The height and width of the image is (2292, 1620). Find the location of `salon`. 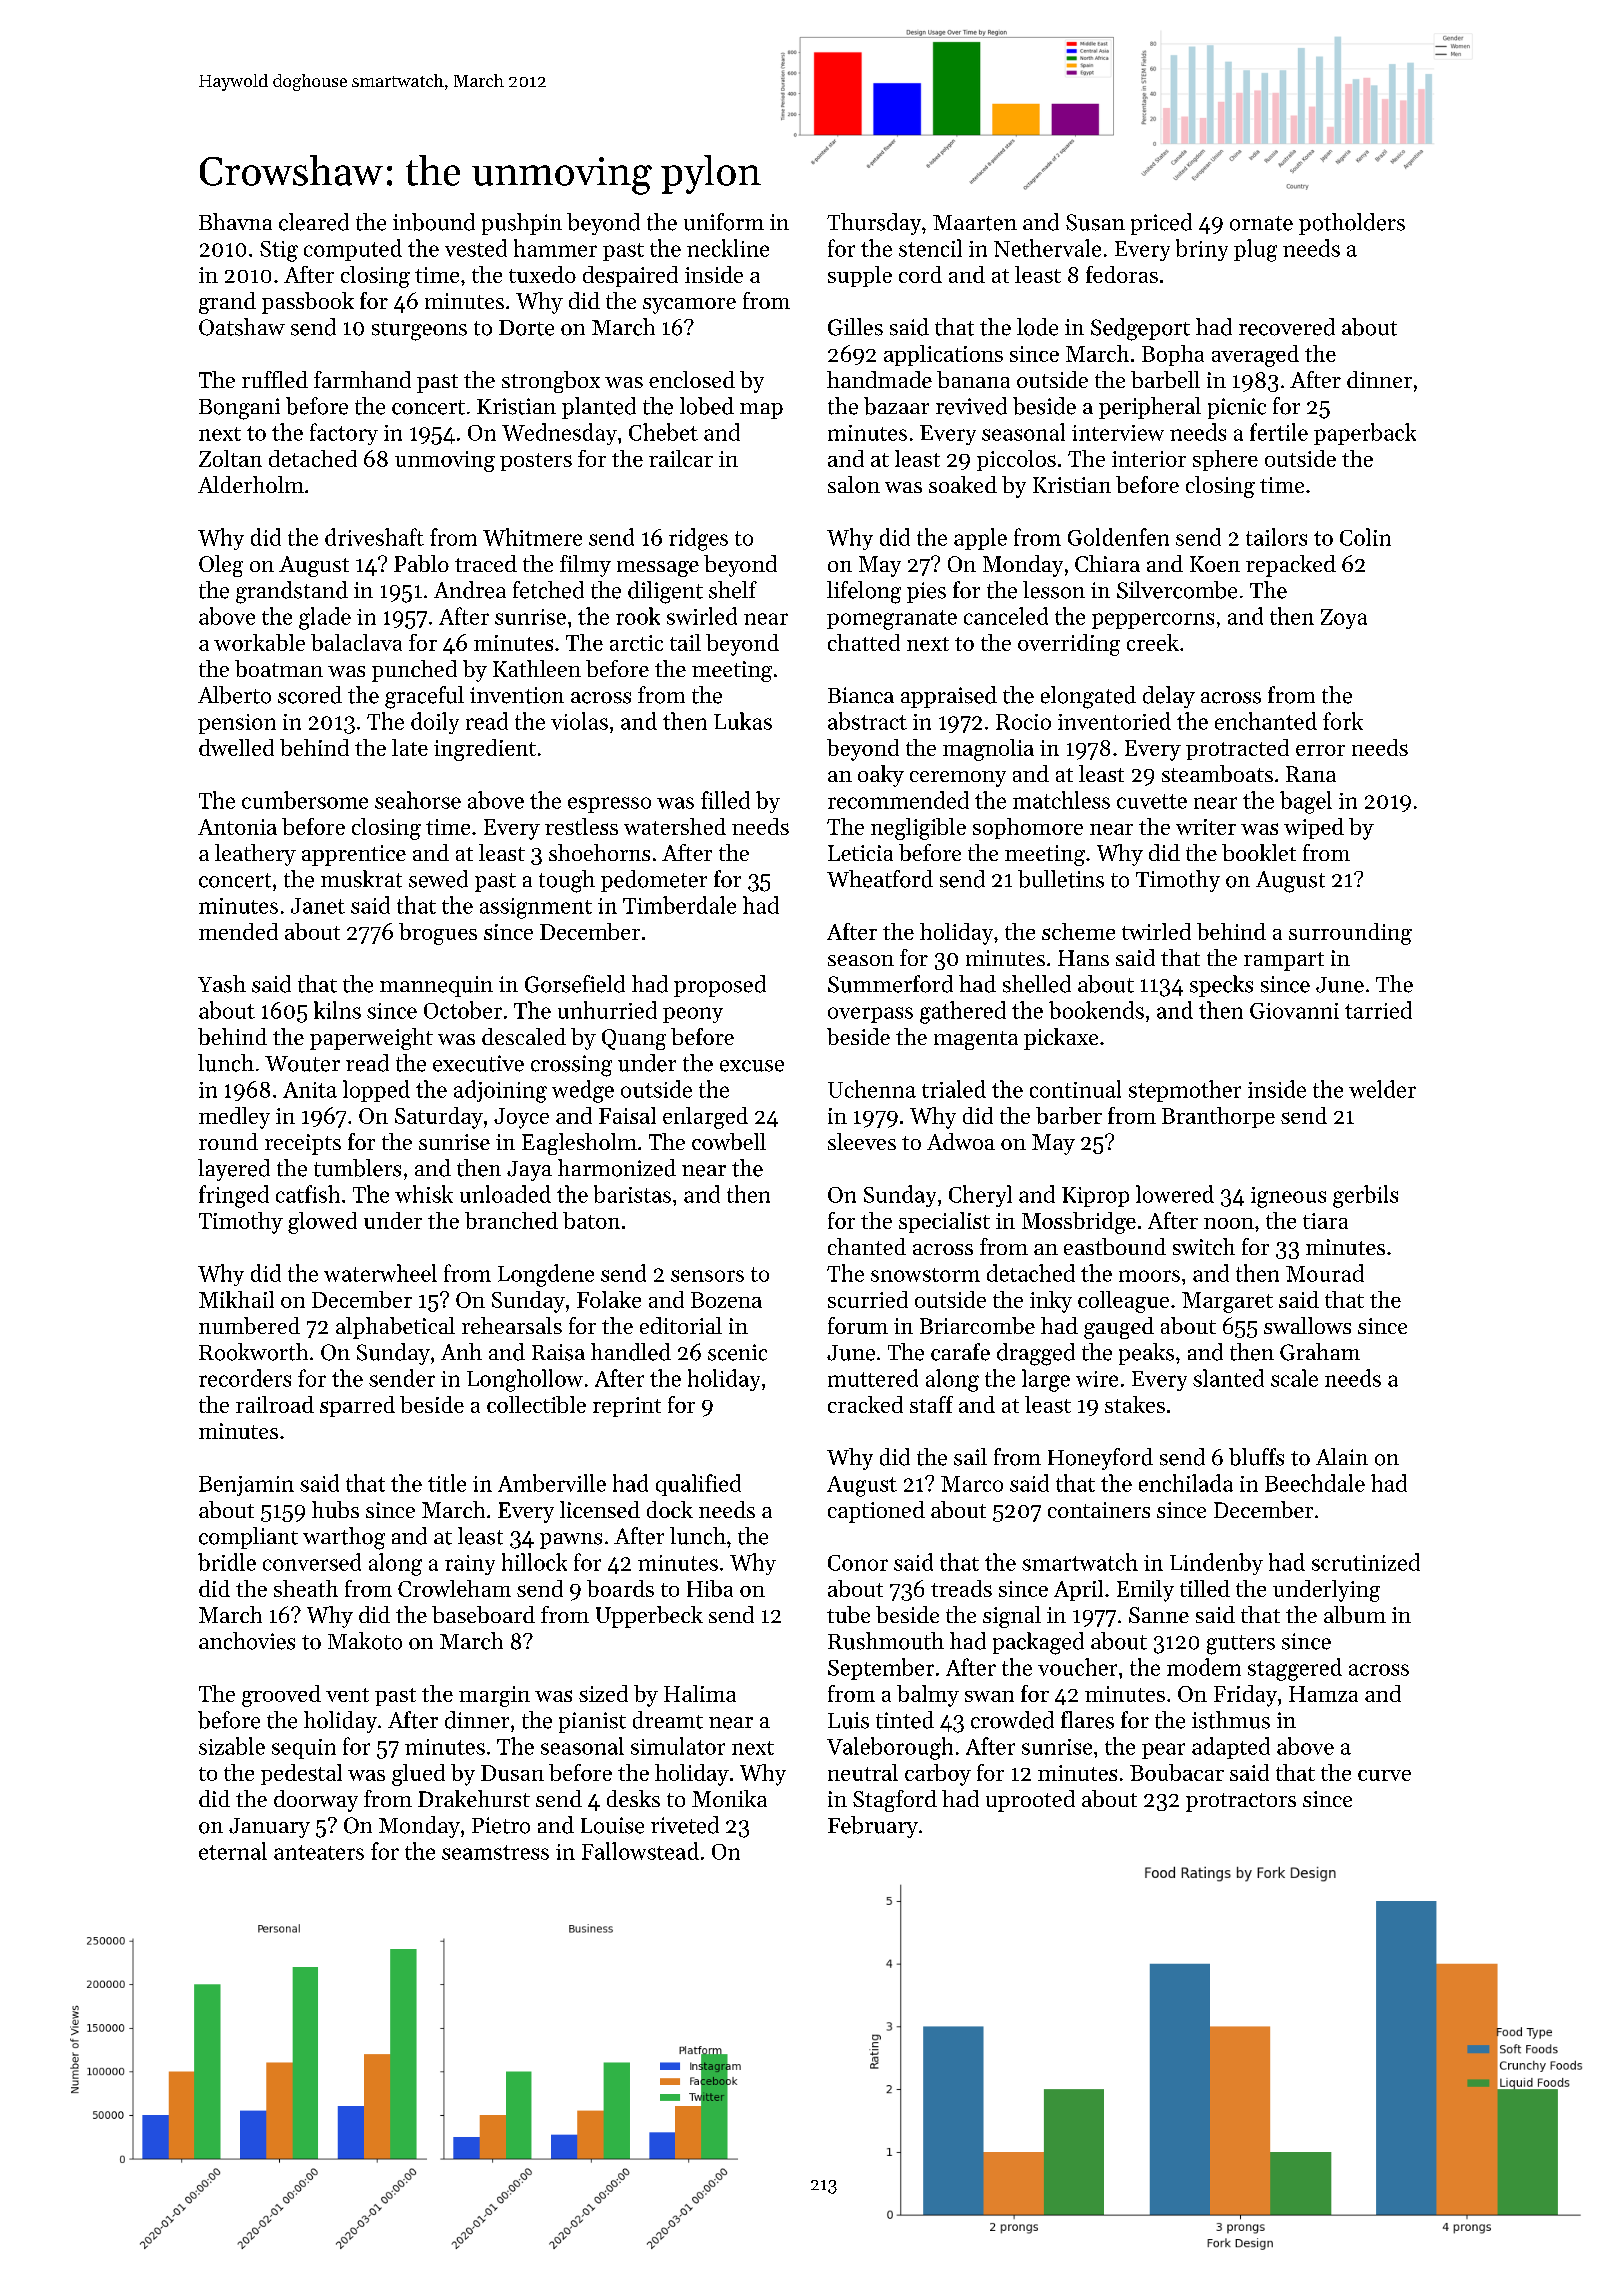

salon is located at coordinates (854, 484).
